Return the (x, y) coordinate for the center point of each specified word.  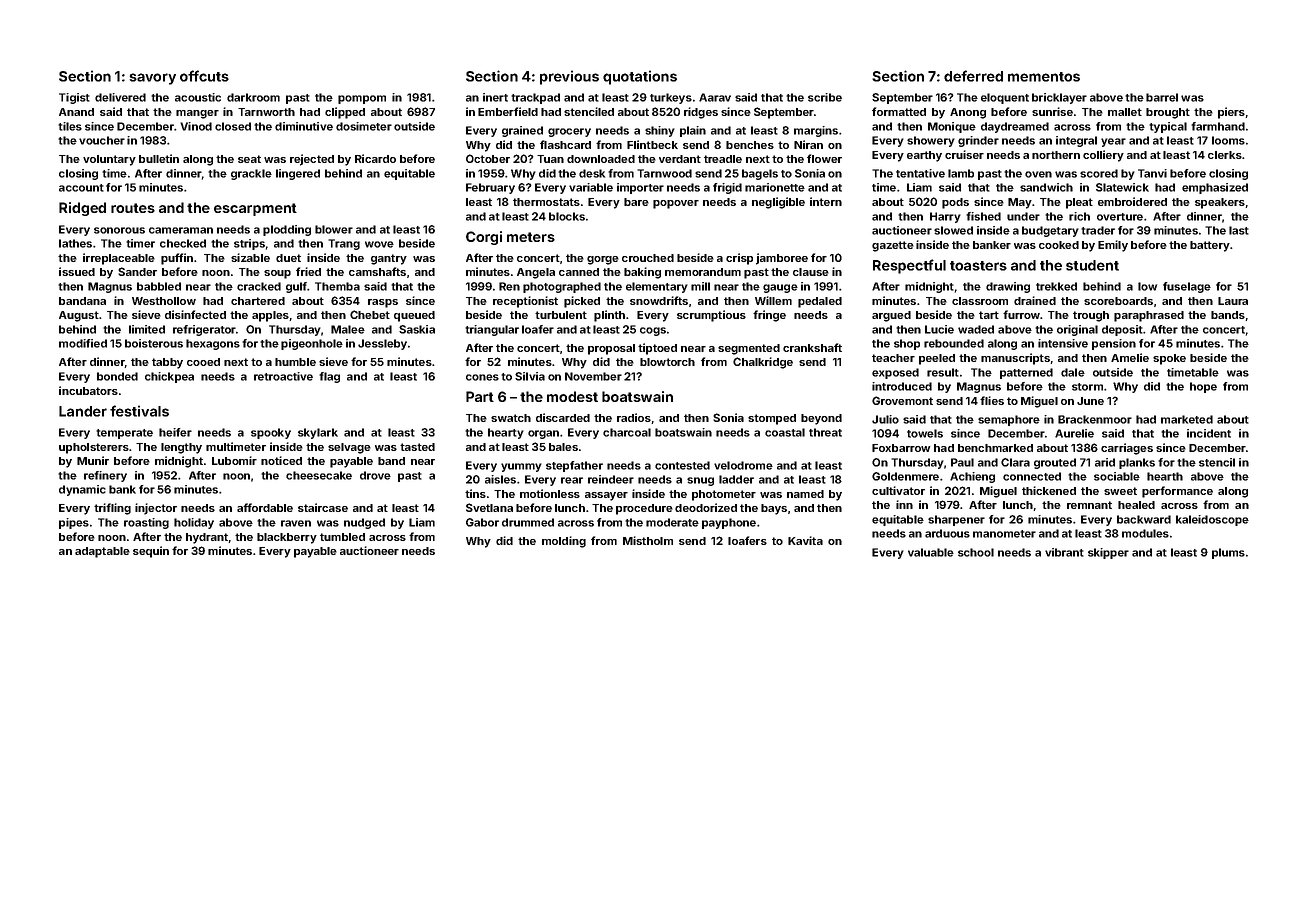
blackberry (287, 538)
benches (750, 145)
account (81, 188)
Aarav (715, 97)
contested (682, 465)
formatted (899, 111)
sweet (1120, 491)
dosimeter (364, 126)
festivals (139, 411)
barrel (1162, 97)
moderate (672, 522)
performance (1177, 492)
